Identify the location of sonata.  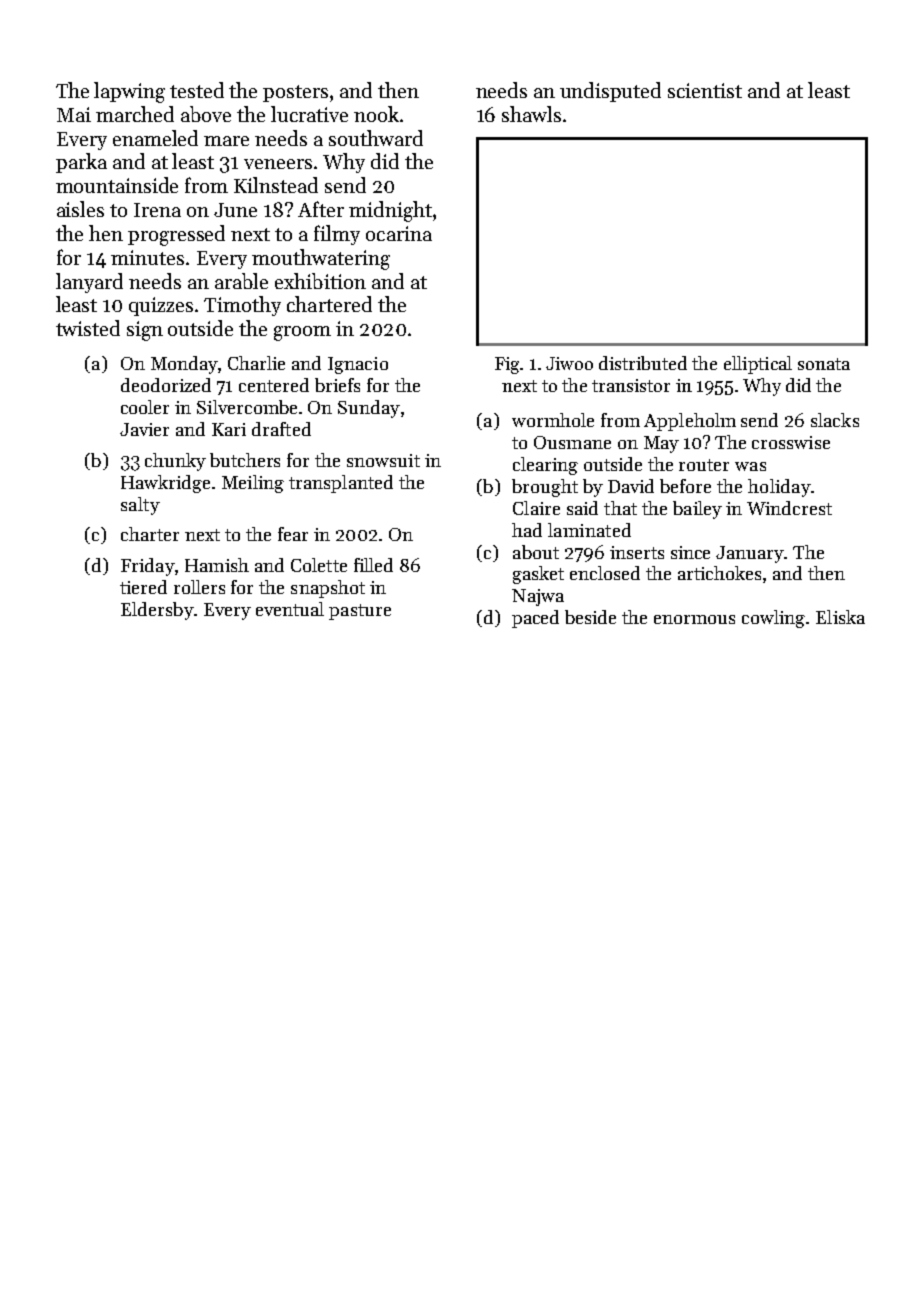
(824, 364).
